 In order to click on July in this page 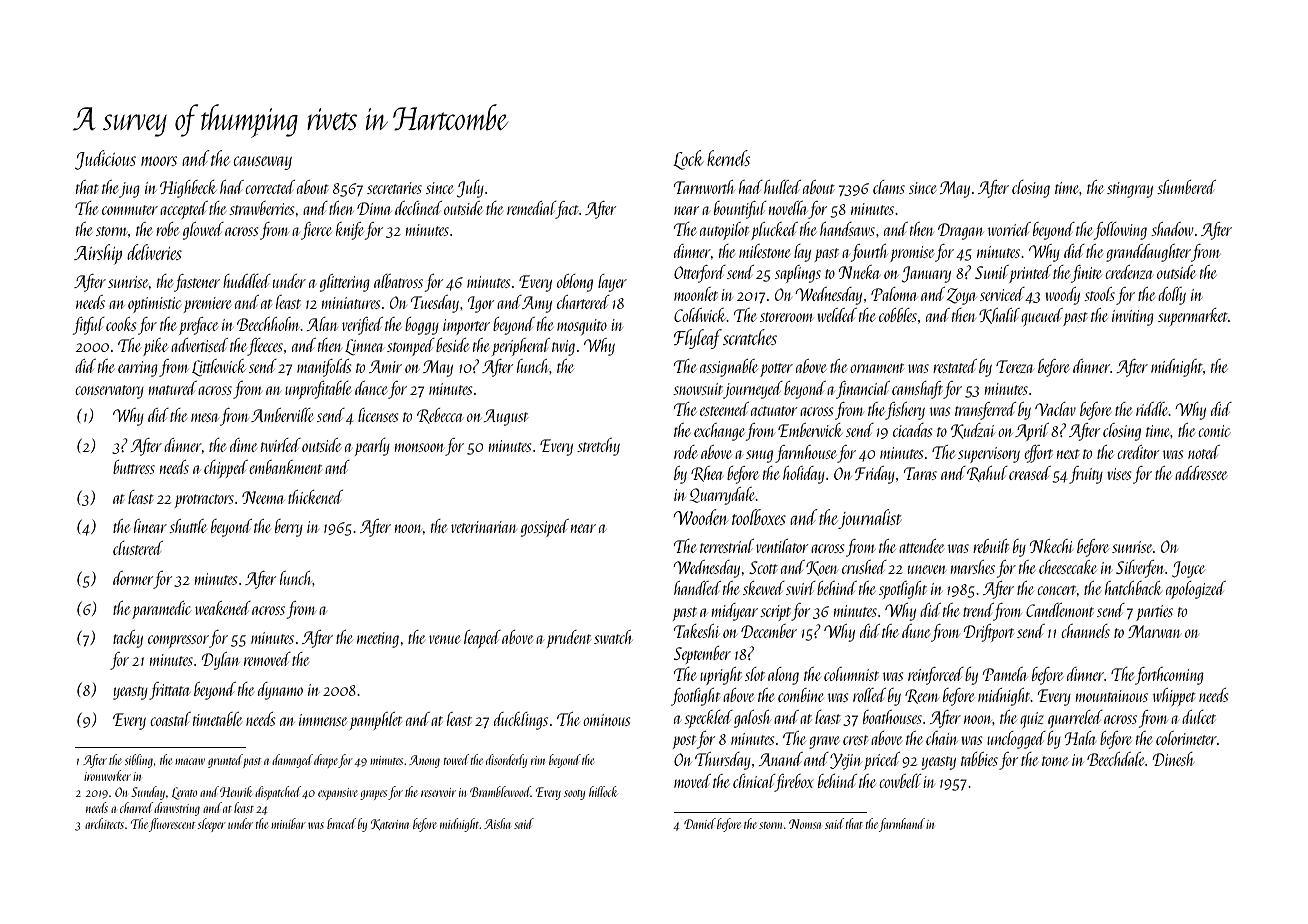, I will do `click(470, 189)`.
